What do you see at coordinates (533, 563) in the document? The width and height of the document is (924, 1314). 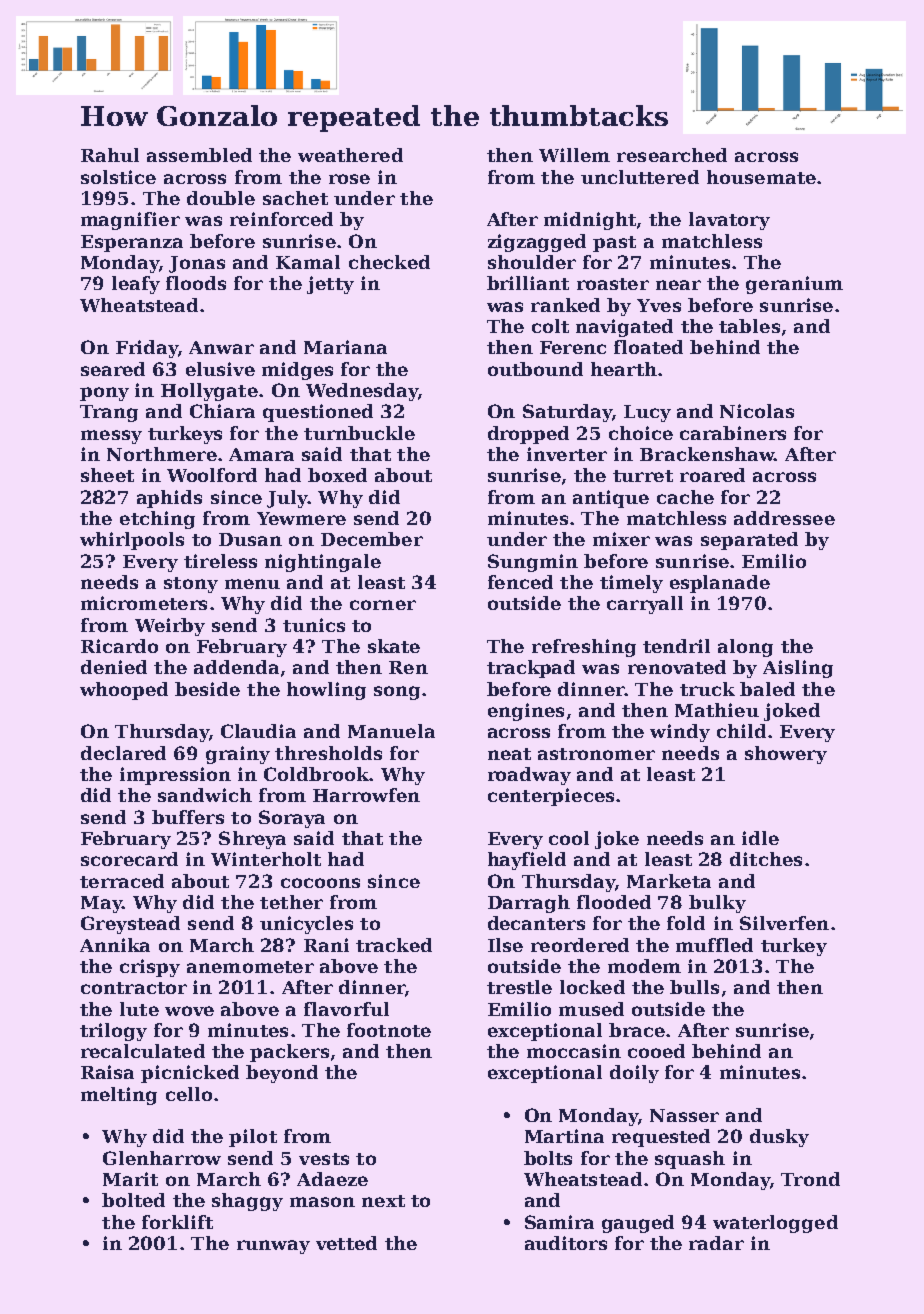 I see `Sungmin` at bounding box center [533, 563].
